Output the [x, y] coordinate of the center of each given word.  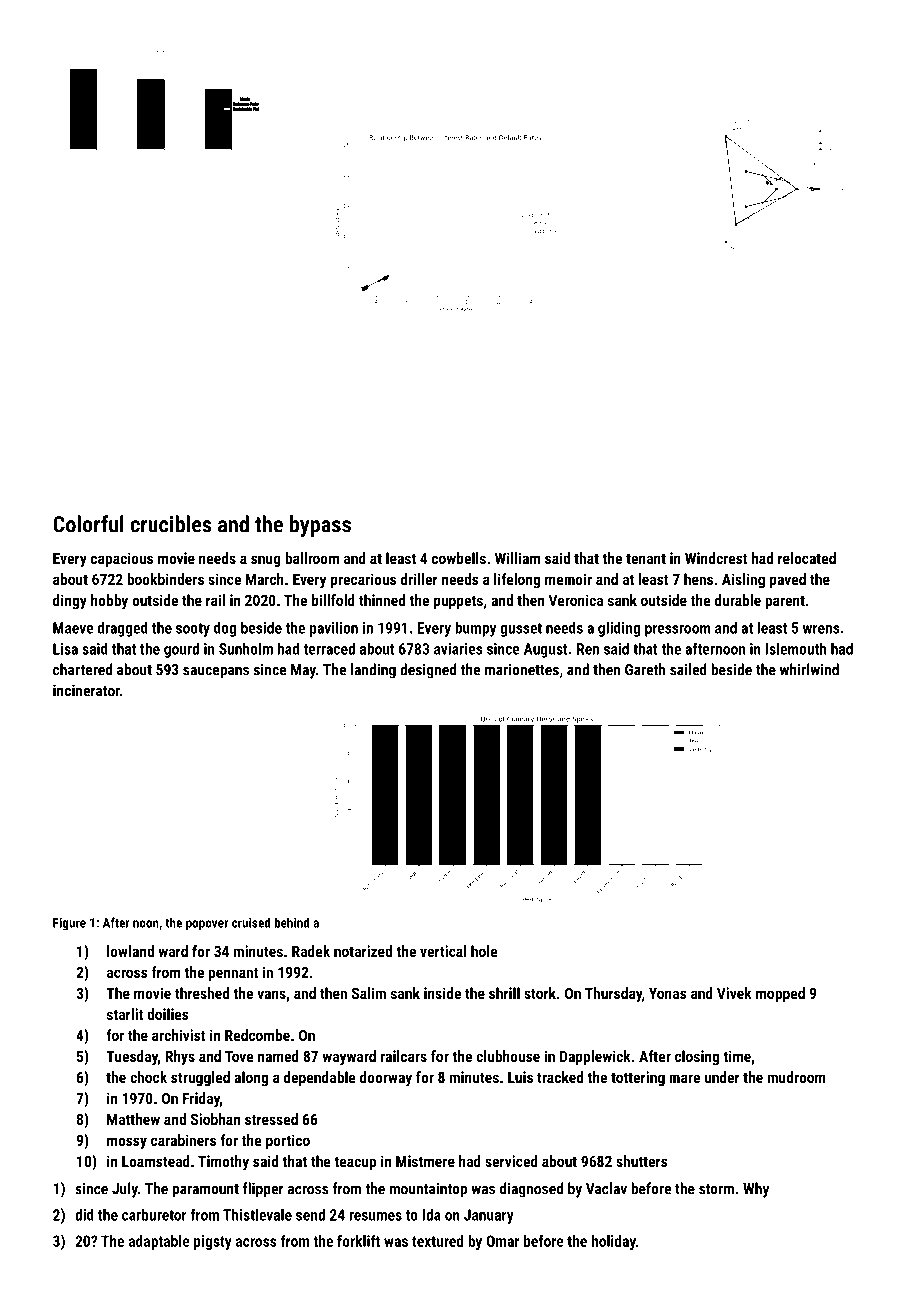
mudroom [796, 1077]
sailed [688, 669]
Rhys [180, 1058]
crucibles [171, 524]
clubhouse [508, 1056]
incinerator [86, 690]
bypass [320, 526]
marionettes [522, 670]
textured [437, 1241]
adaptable [159, 1242]
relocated [807, 558]
